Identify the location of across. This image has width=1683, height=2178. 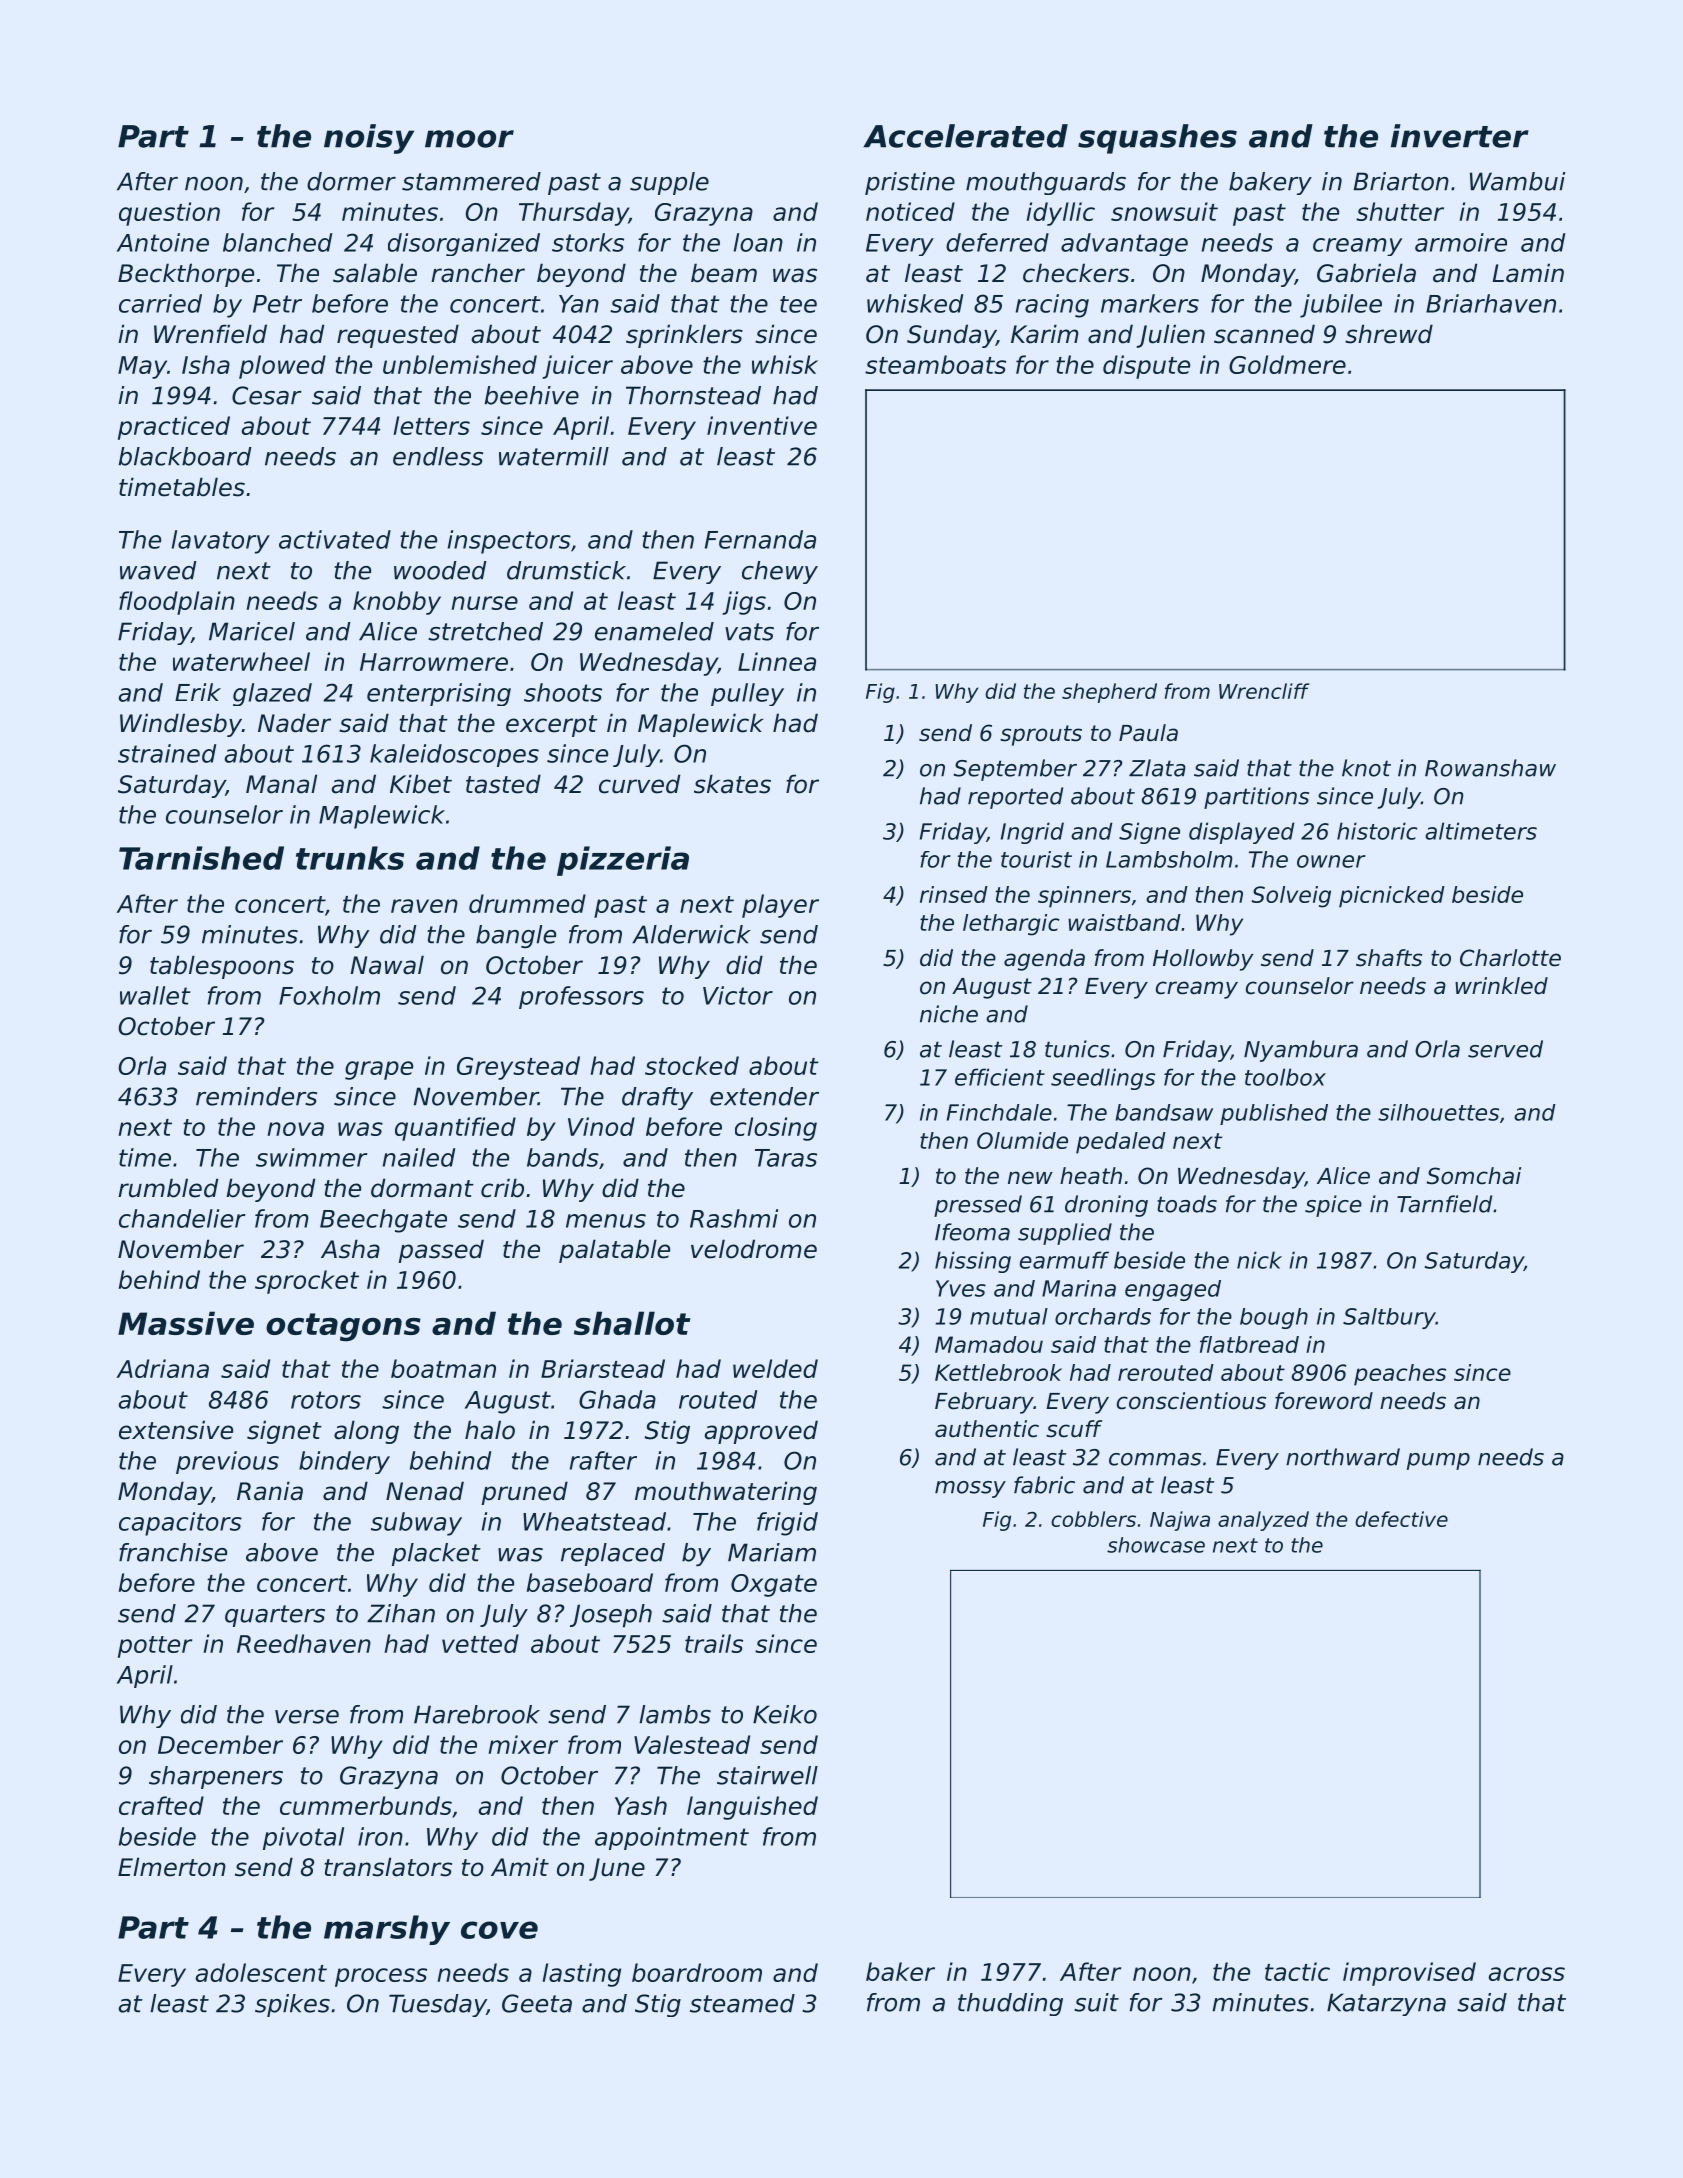
(1527, 1974).
